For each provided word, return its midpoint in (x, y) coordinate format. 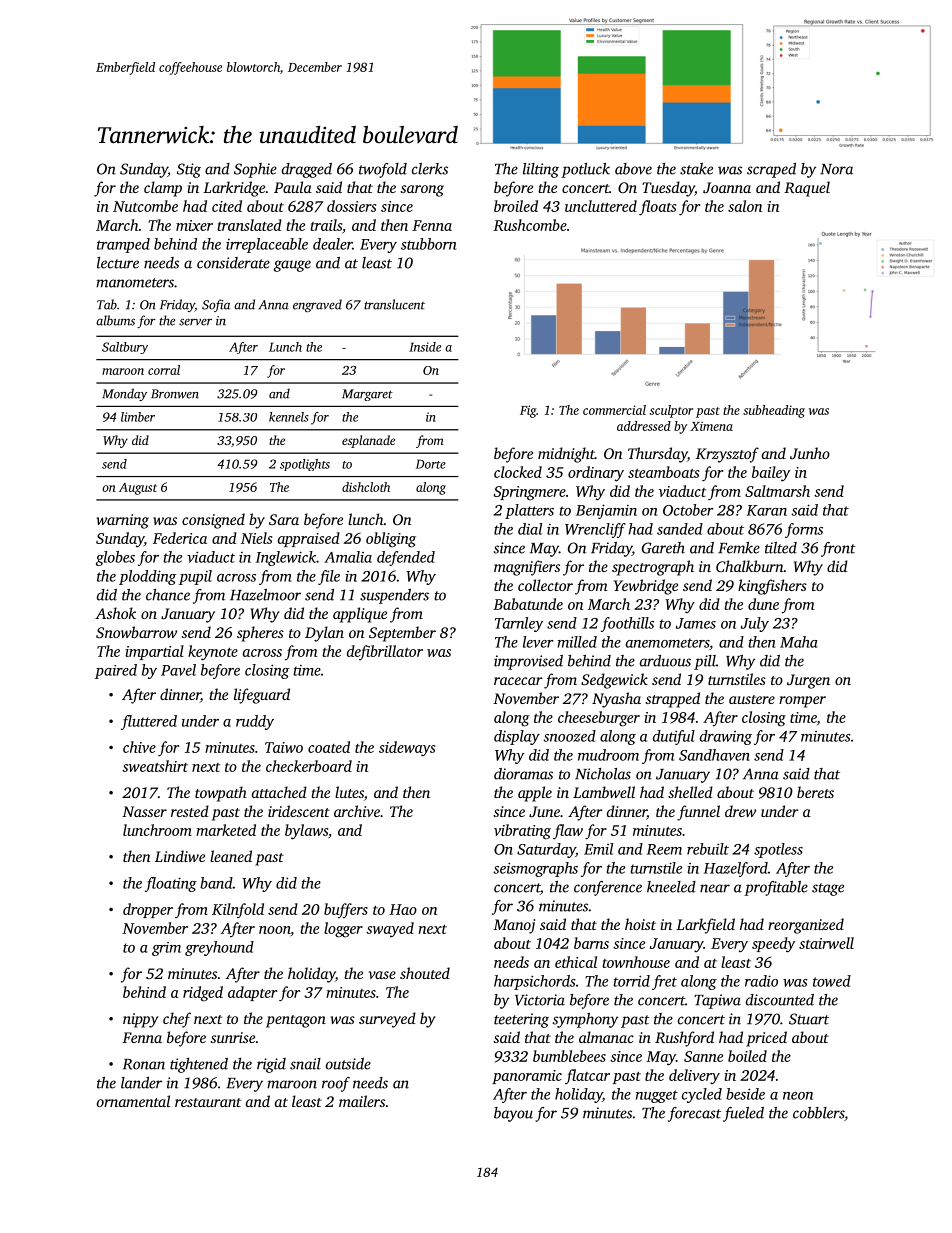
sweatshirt (155, 766)
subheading (774, 411)
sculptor (671, 411)
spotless (778, 850)
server (195, 322)
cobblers (818, 1113)
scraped (771, 170)
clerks (430, 169)
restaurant (208, 1102)
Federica (180, 538)
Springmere (530, 493)
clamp (163, 189)
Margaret (367, 395)
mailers (362, 1101)
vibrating (522, 832)
